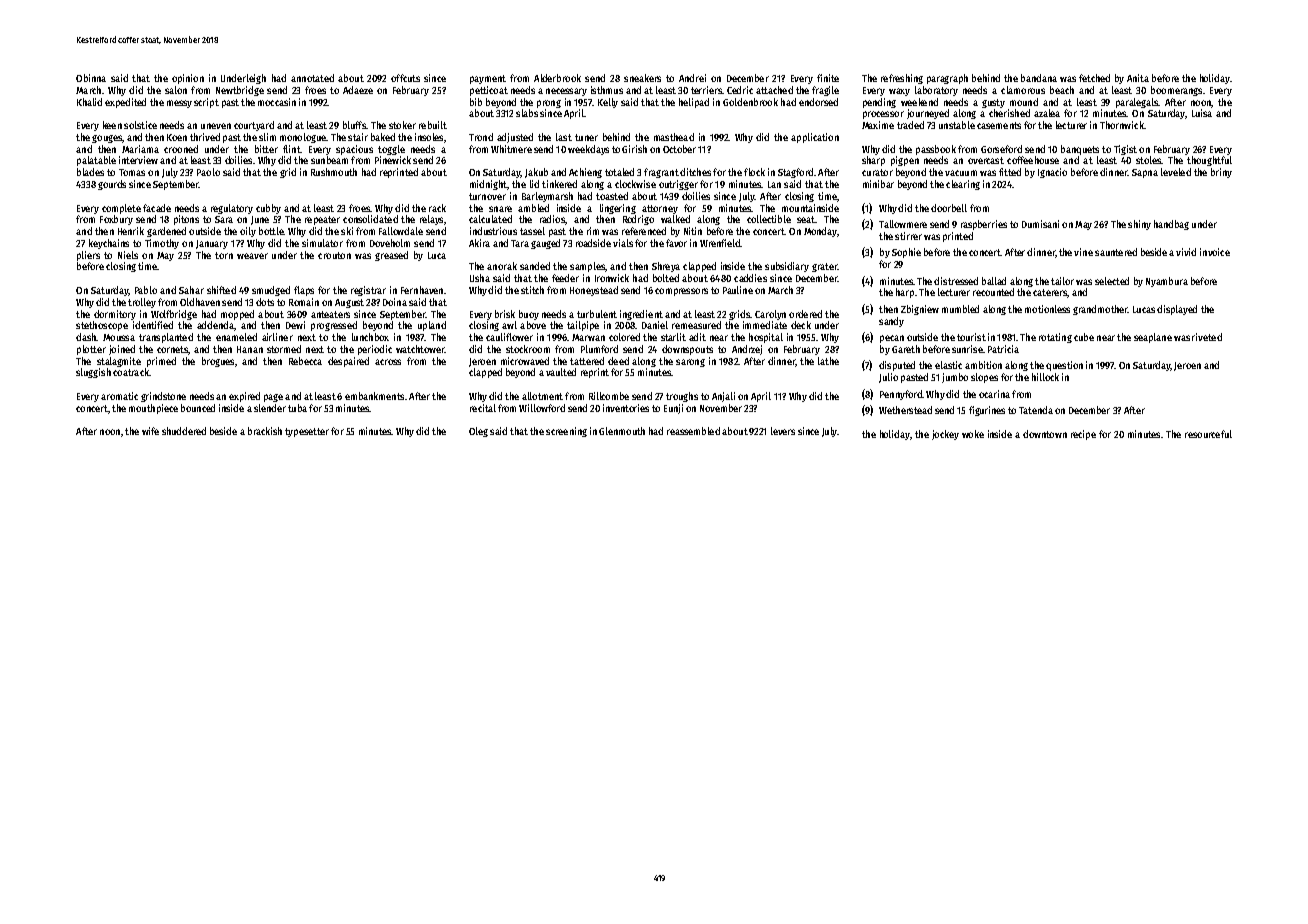  I want to click on shuddered, so click(184, 431).
